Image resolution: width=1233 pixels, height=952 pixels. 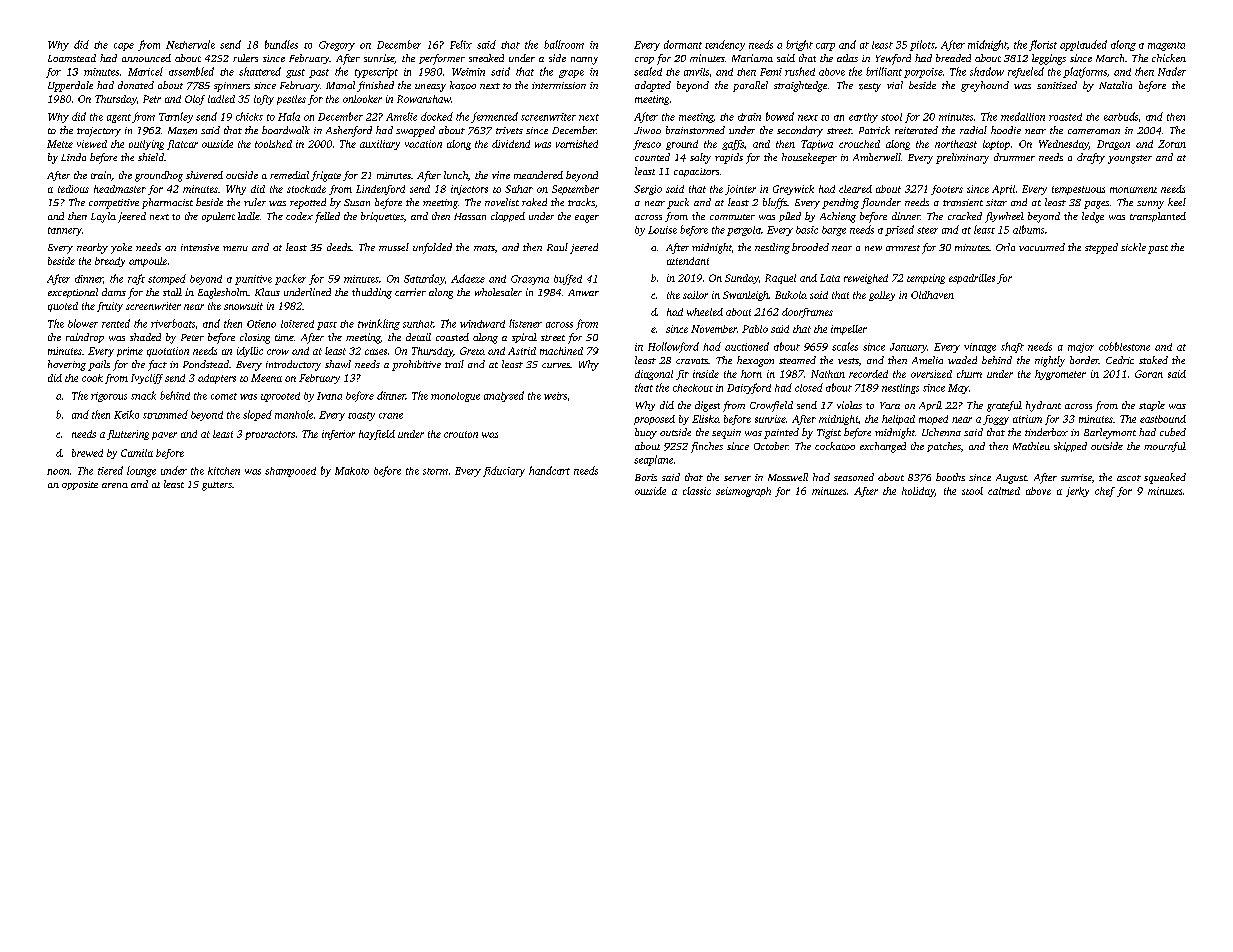 What do you see at coordinates (714, 329) in the screenshot?
I see `November` at bounding box center [714, 329].
